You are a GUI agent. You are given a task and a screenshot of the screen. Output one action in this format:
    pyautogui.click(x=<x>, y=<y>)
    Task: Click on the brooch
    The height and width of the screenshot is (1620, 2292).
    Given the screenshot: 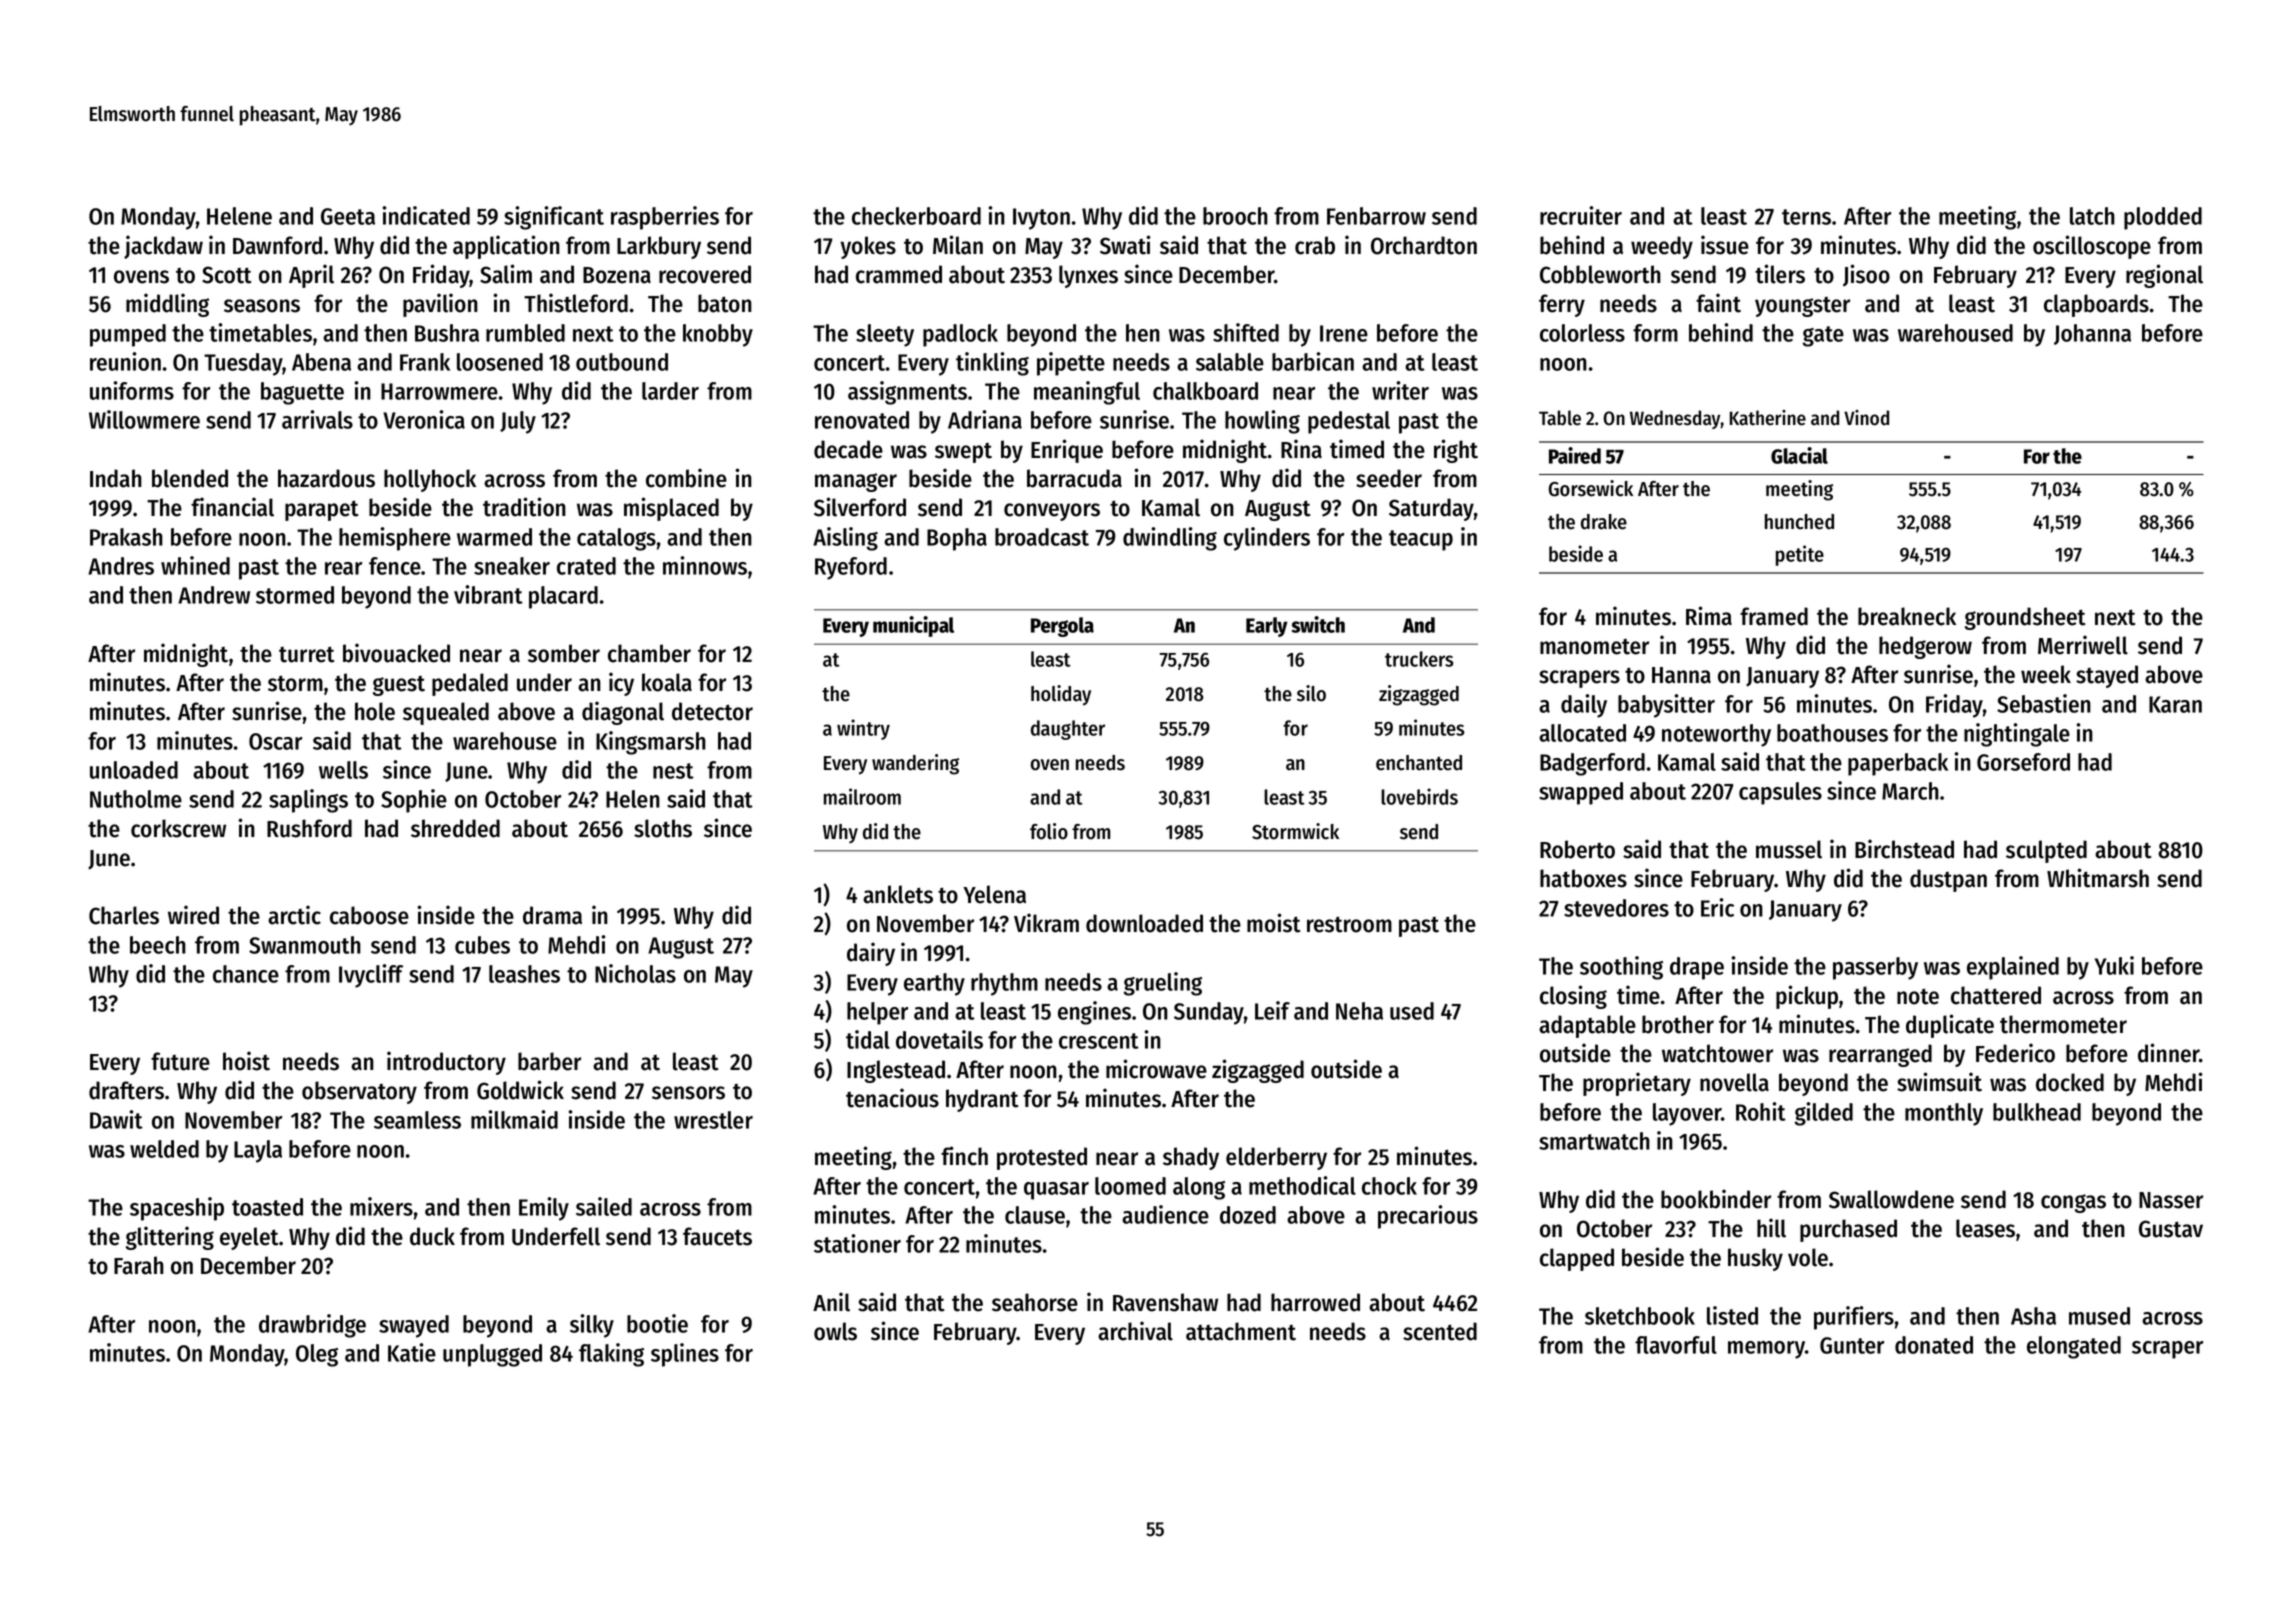 What is the action you would take?
    pyautogui.click(x=1235, y=216)
